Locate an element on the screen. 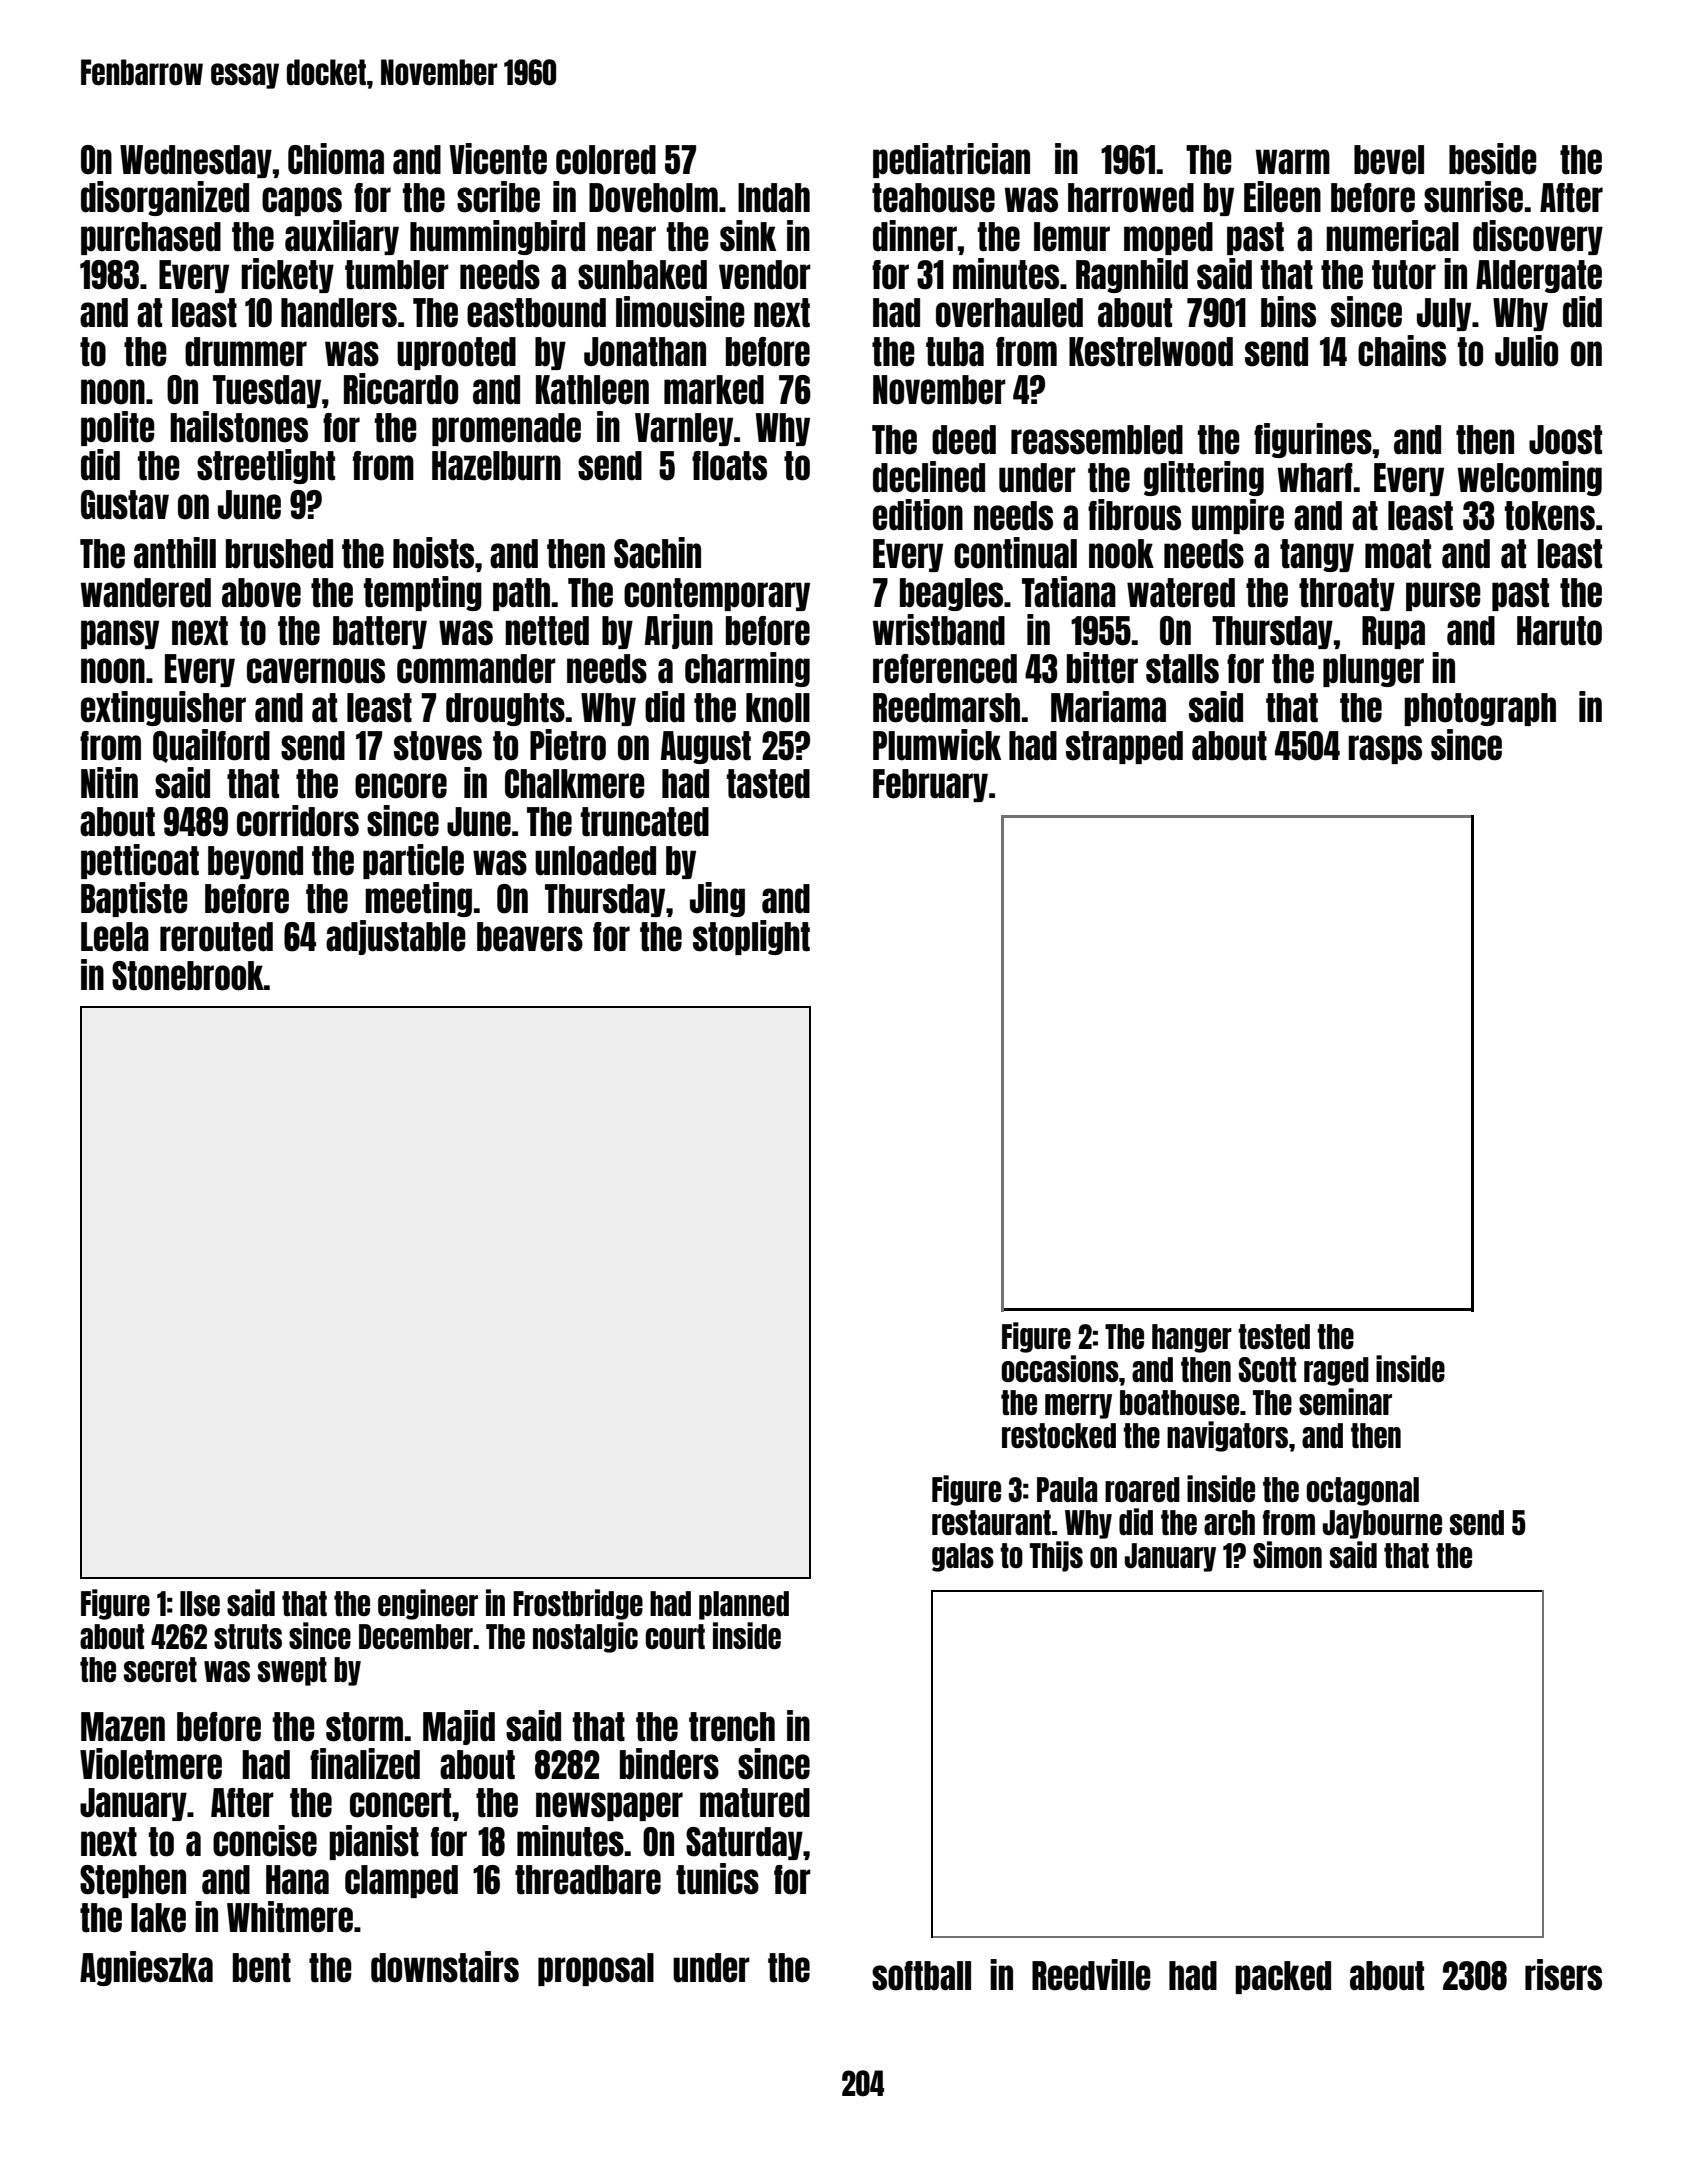 The width and height of the screenshot is (1683, 2178). Julio is located at coordinates (1526, 351).
